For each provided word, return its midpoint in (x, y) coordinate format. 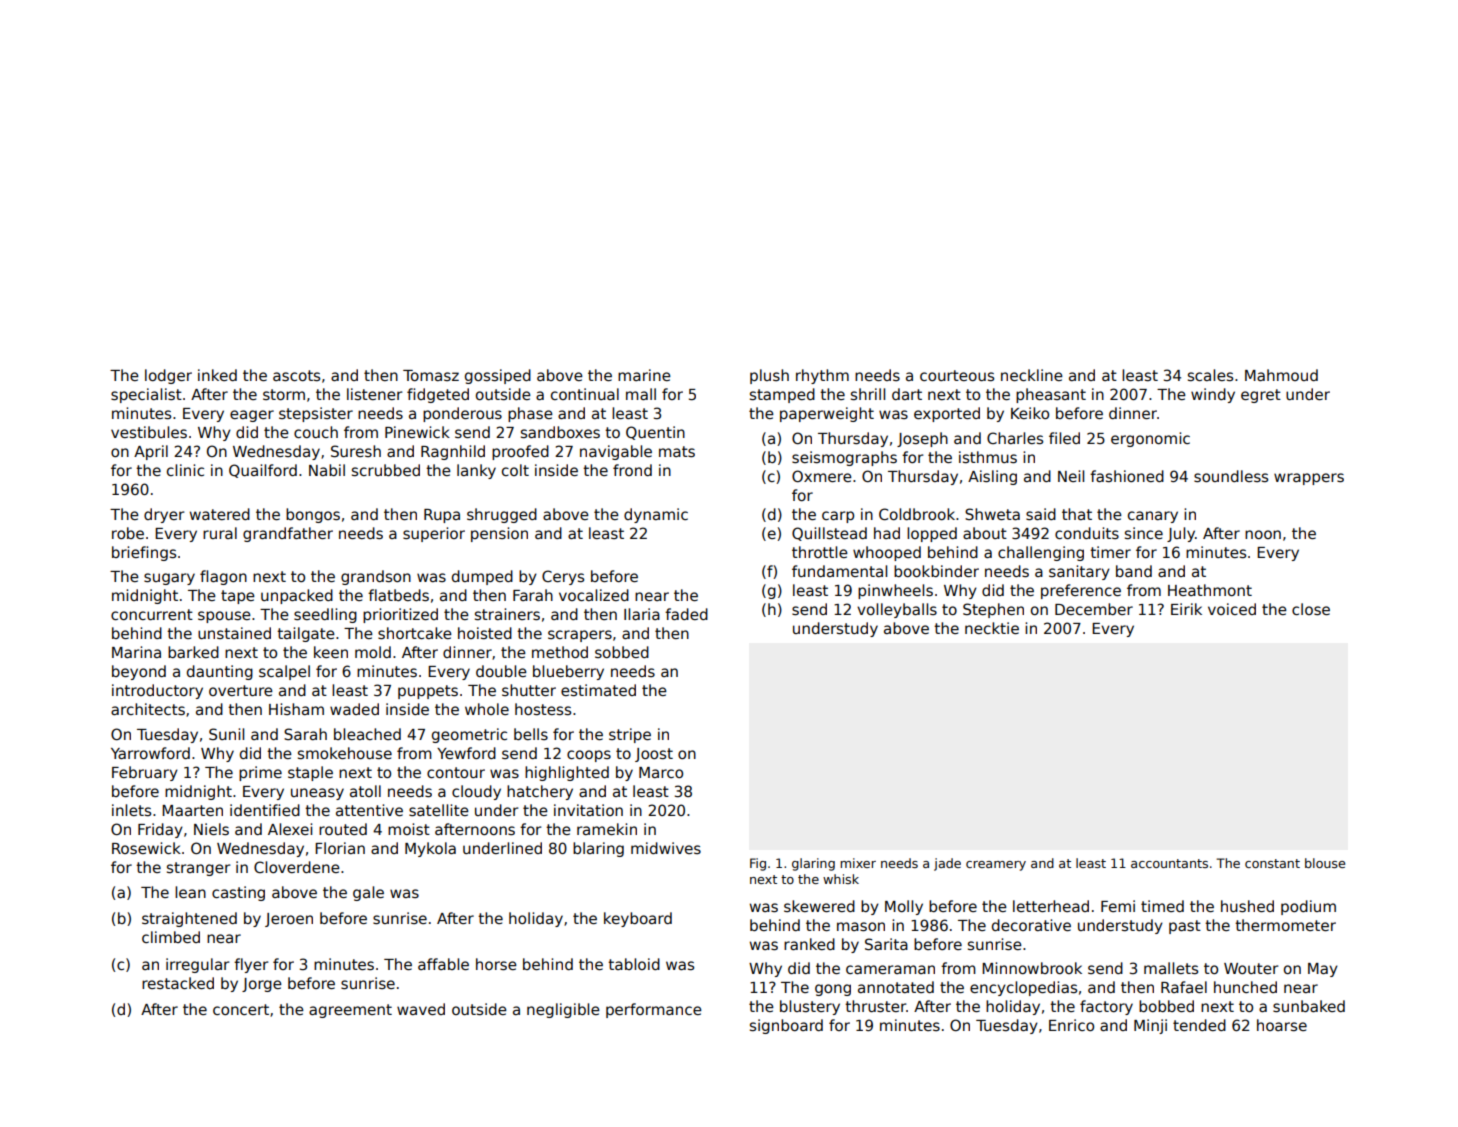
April (151, 452)
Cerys (563, 577)
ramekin (607, 829)
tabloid (634, 964)
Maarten (192, 810)
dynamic (656, 515)
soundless (1231, 476)
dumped (482, 577)
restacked (178, 983)
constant (1272, 863)
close (1311, 609)
